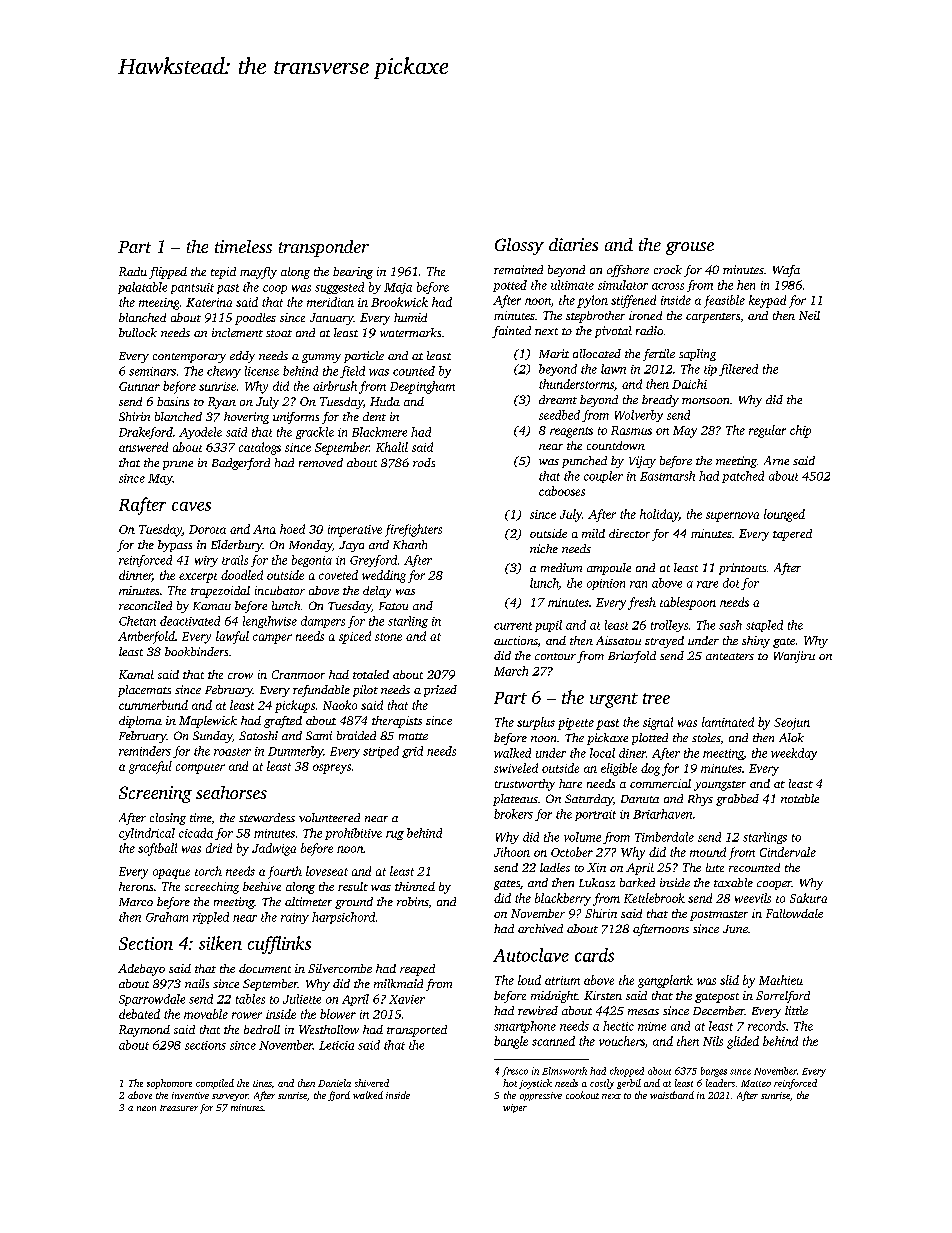  Describe the element at coordinates (519, 246) in the page. I see `Glossy` at that location.
